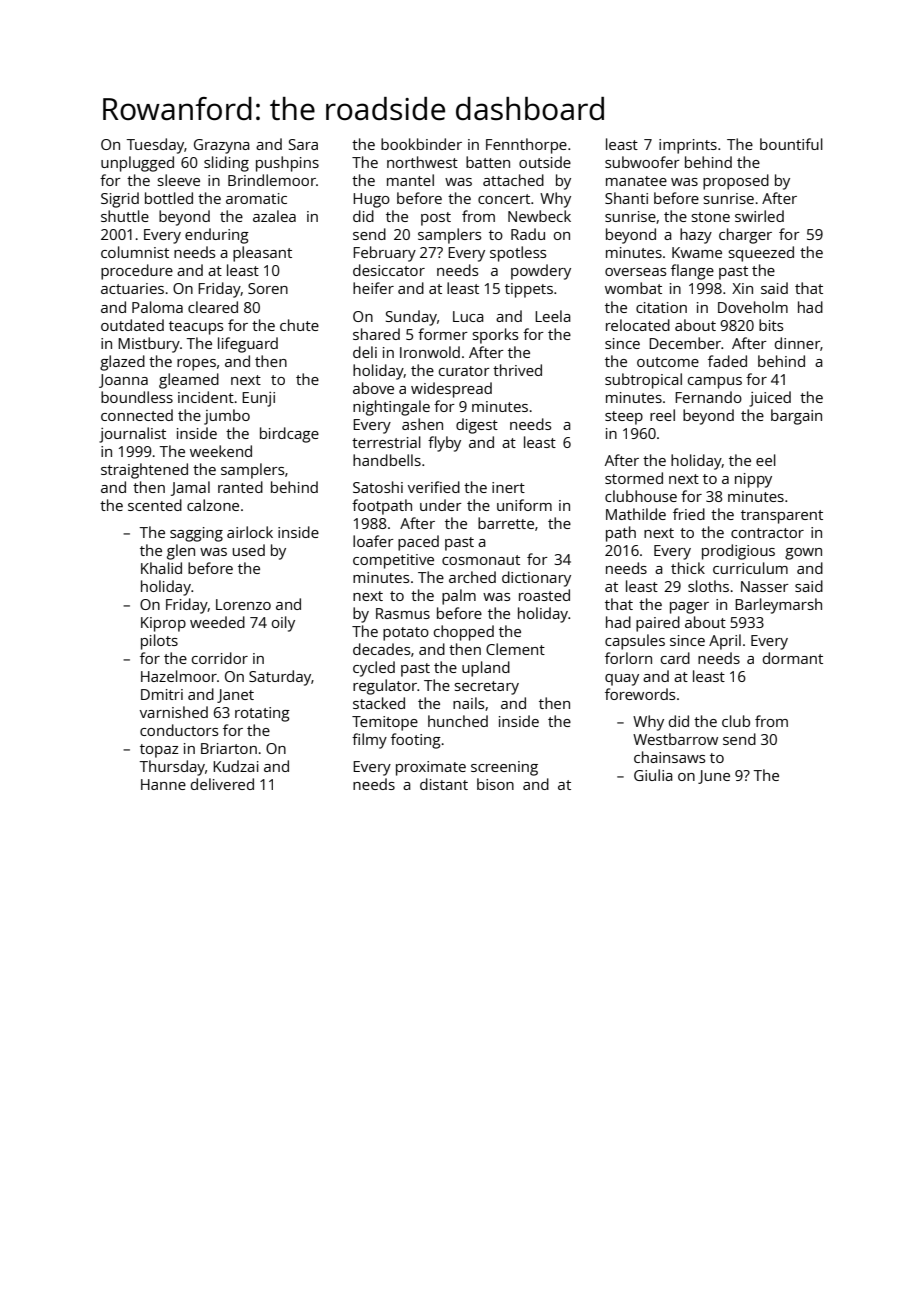  Describe the element at coordinates (736, 182) in the document. I see `proposed` at that location.
